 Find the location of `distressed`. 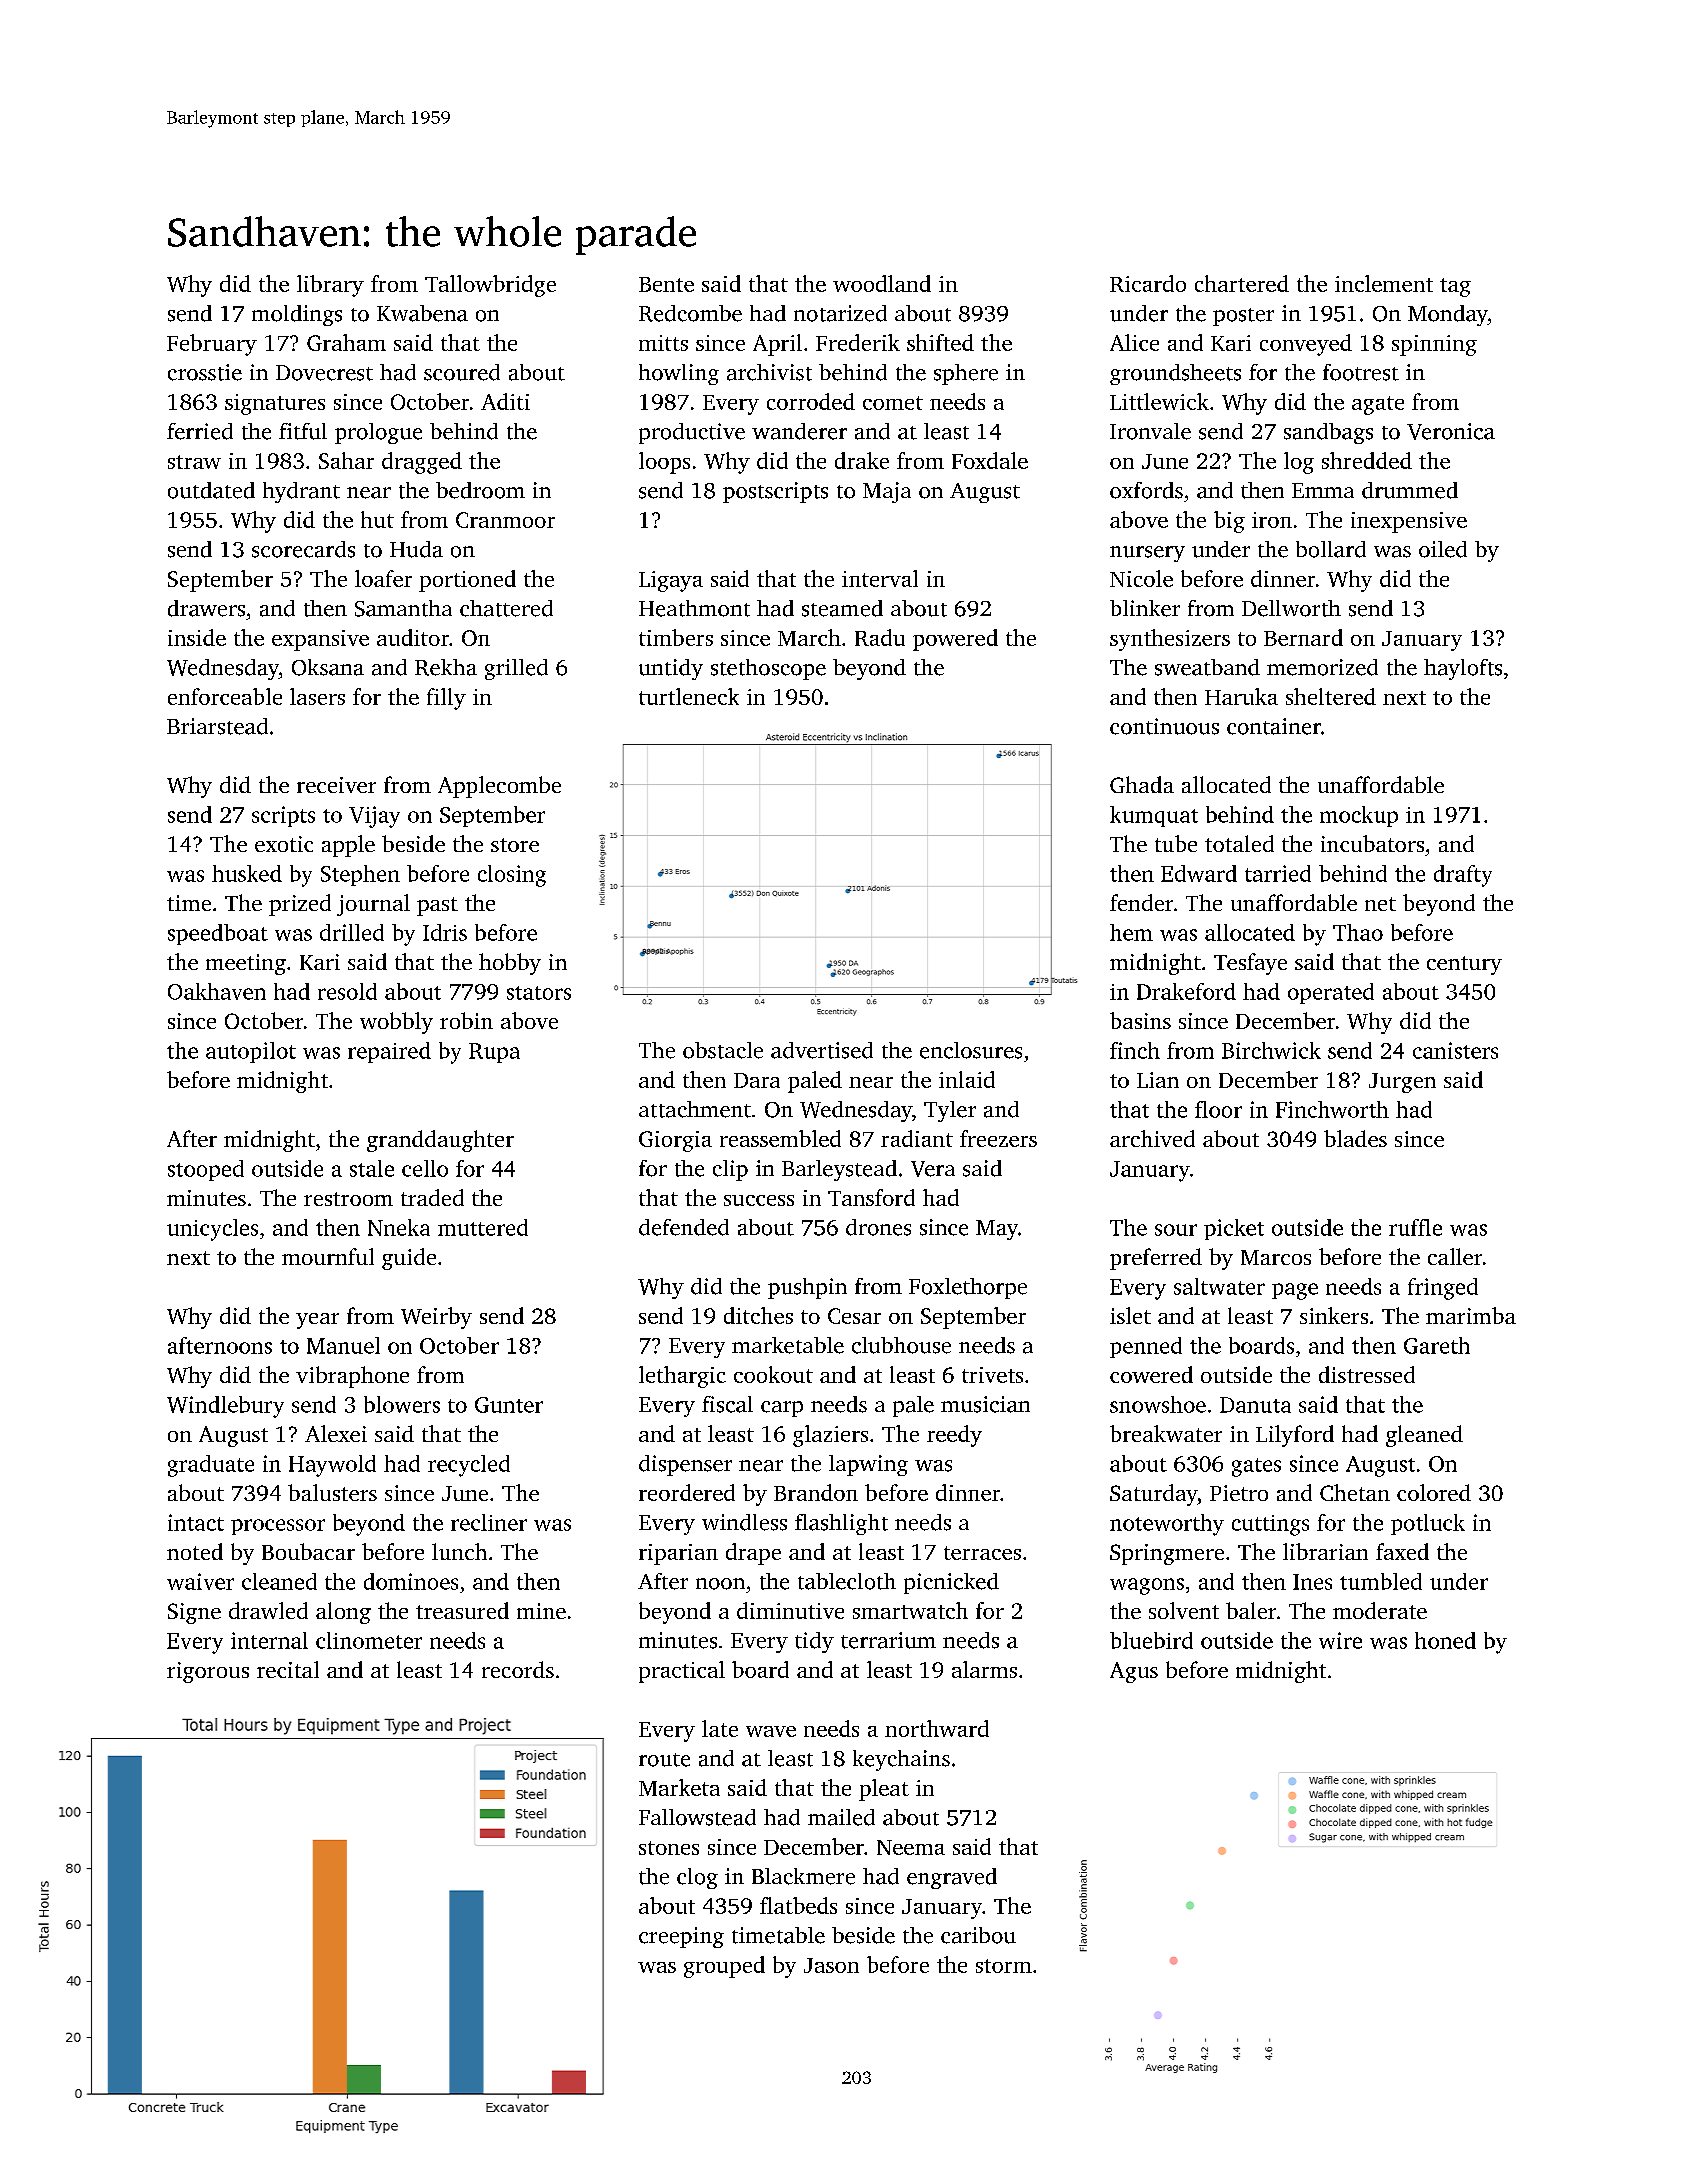

distressed is located at coordinates (1367, 1374).
